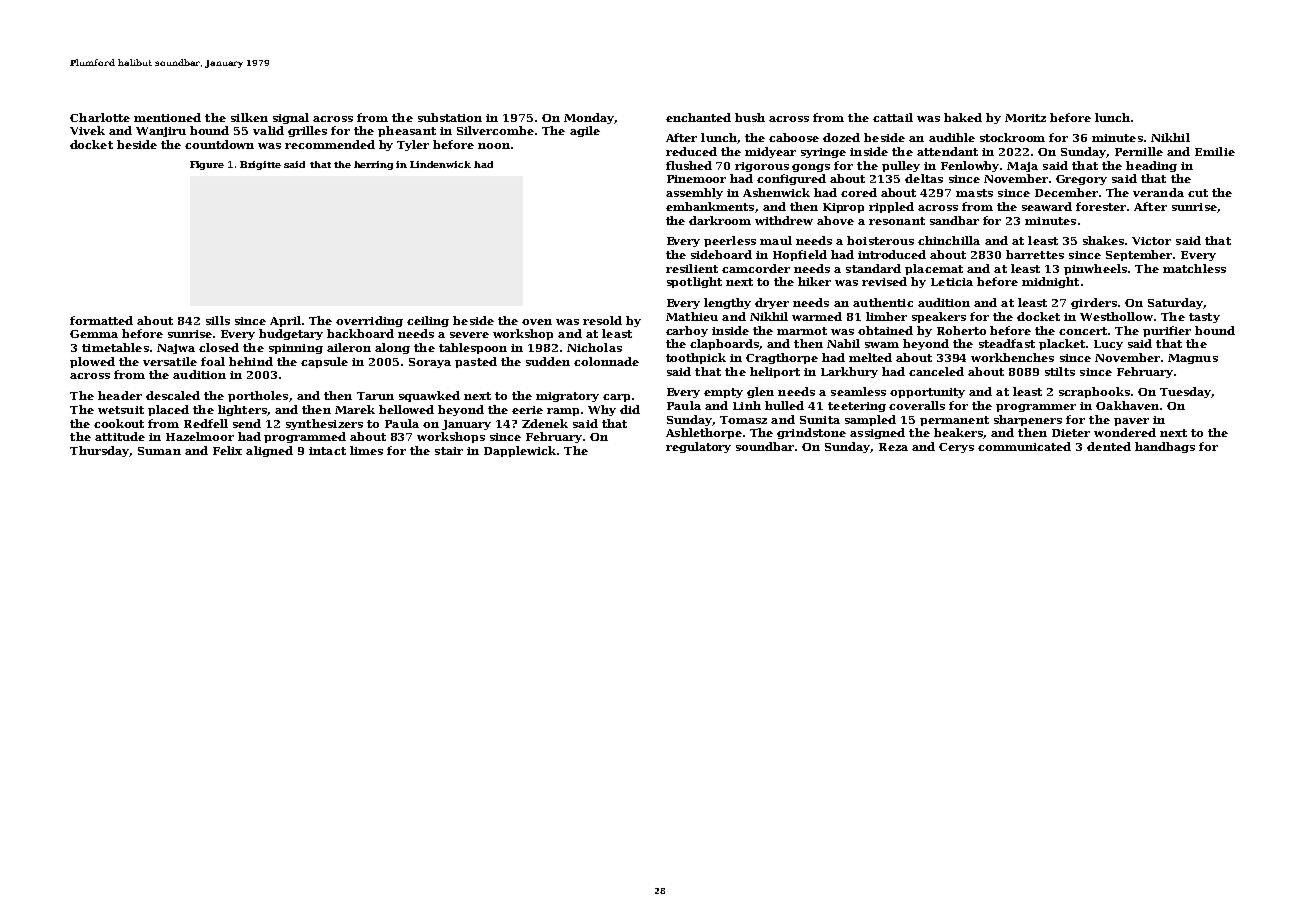 The image size is (1308, 924). Describe the element at coordinates (285, 321) in the screenshot. I see `April` at that location.
